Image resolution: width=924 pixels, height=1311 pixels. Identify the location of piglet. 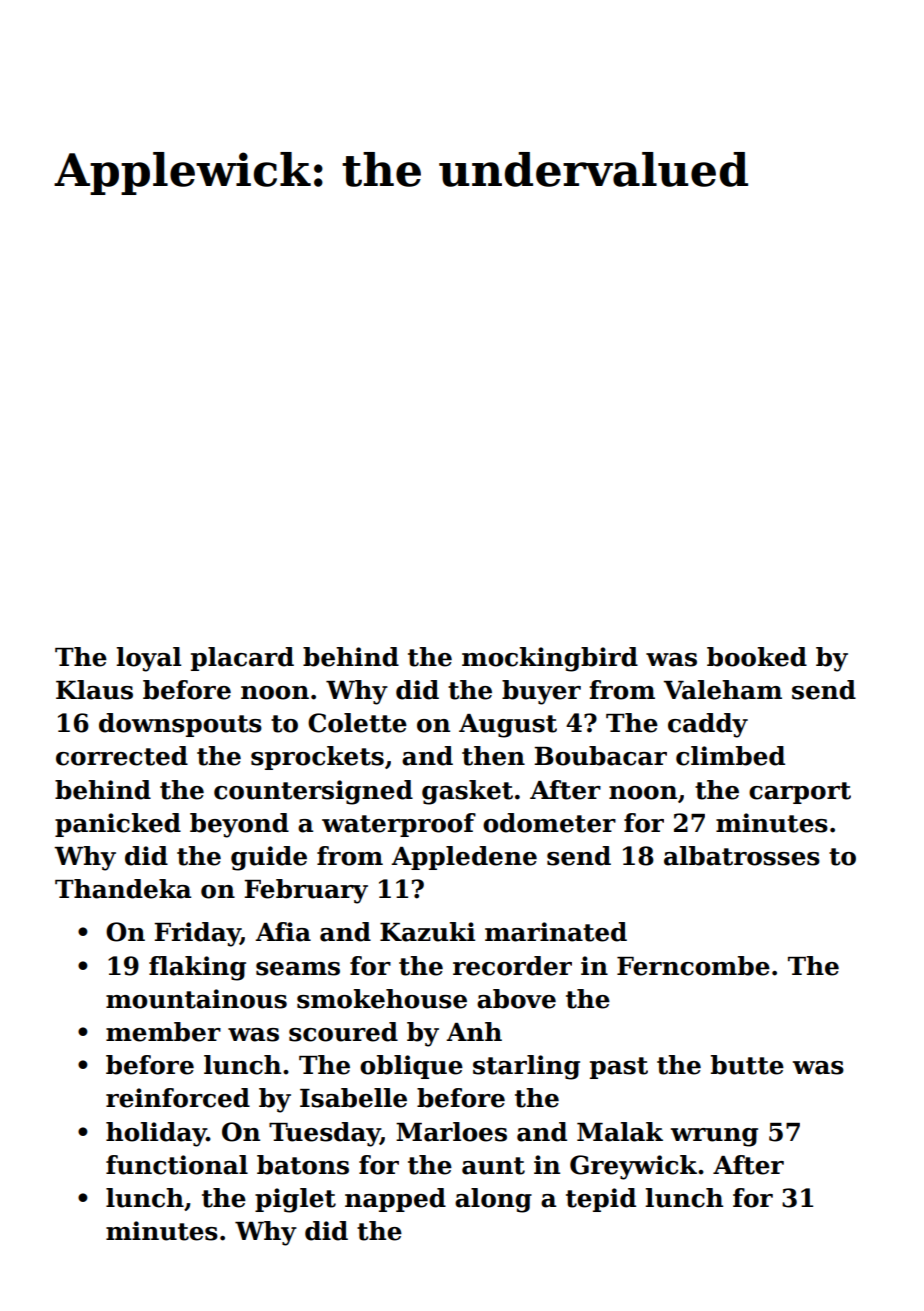
(295, 1200).
